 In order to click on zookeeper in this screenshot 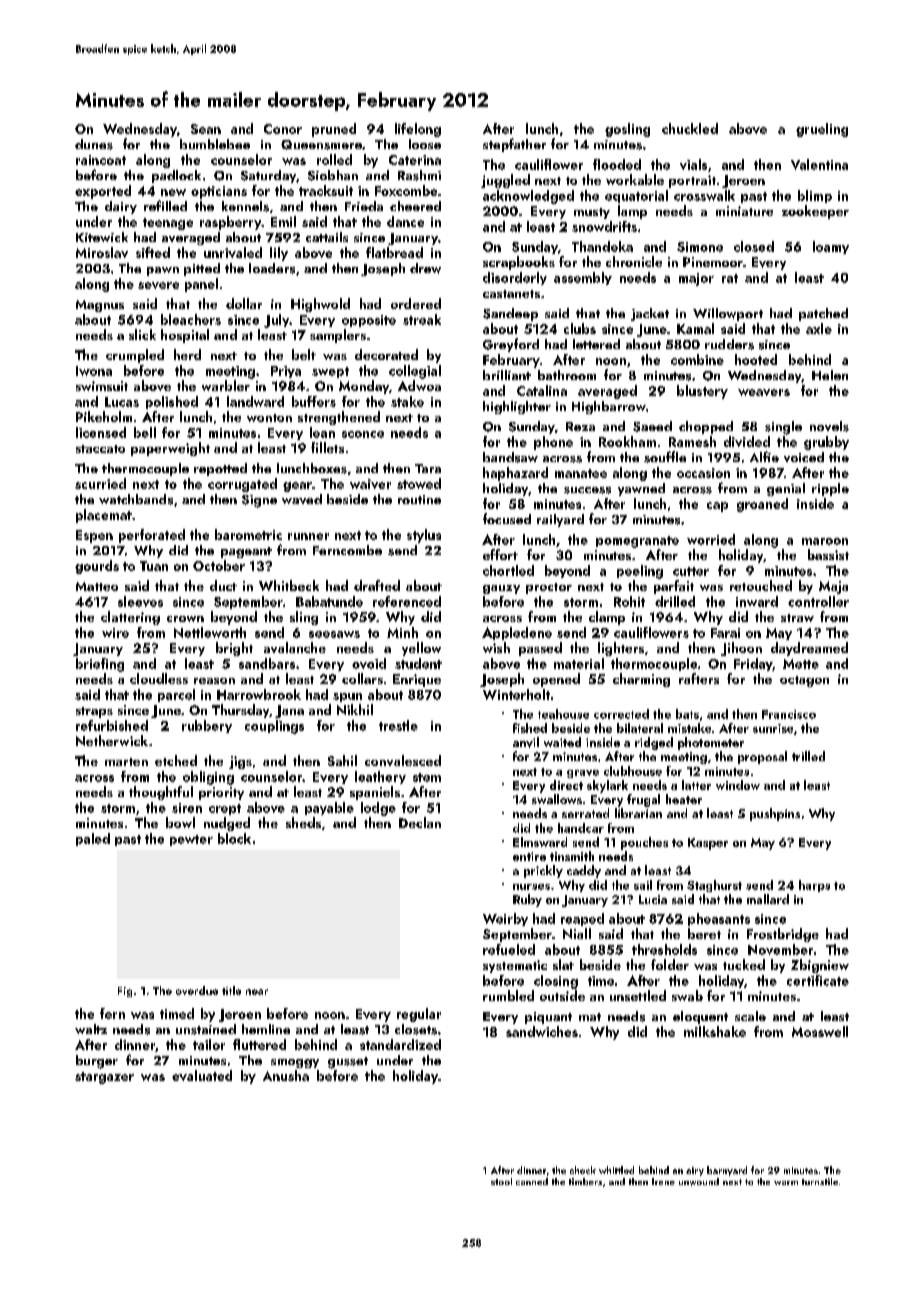, I will do `click(815, 212)`.
